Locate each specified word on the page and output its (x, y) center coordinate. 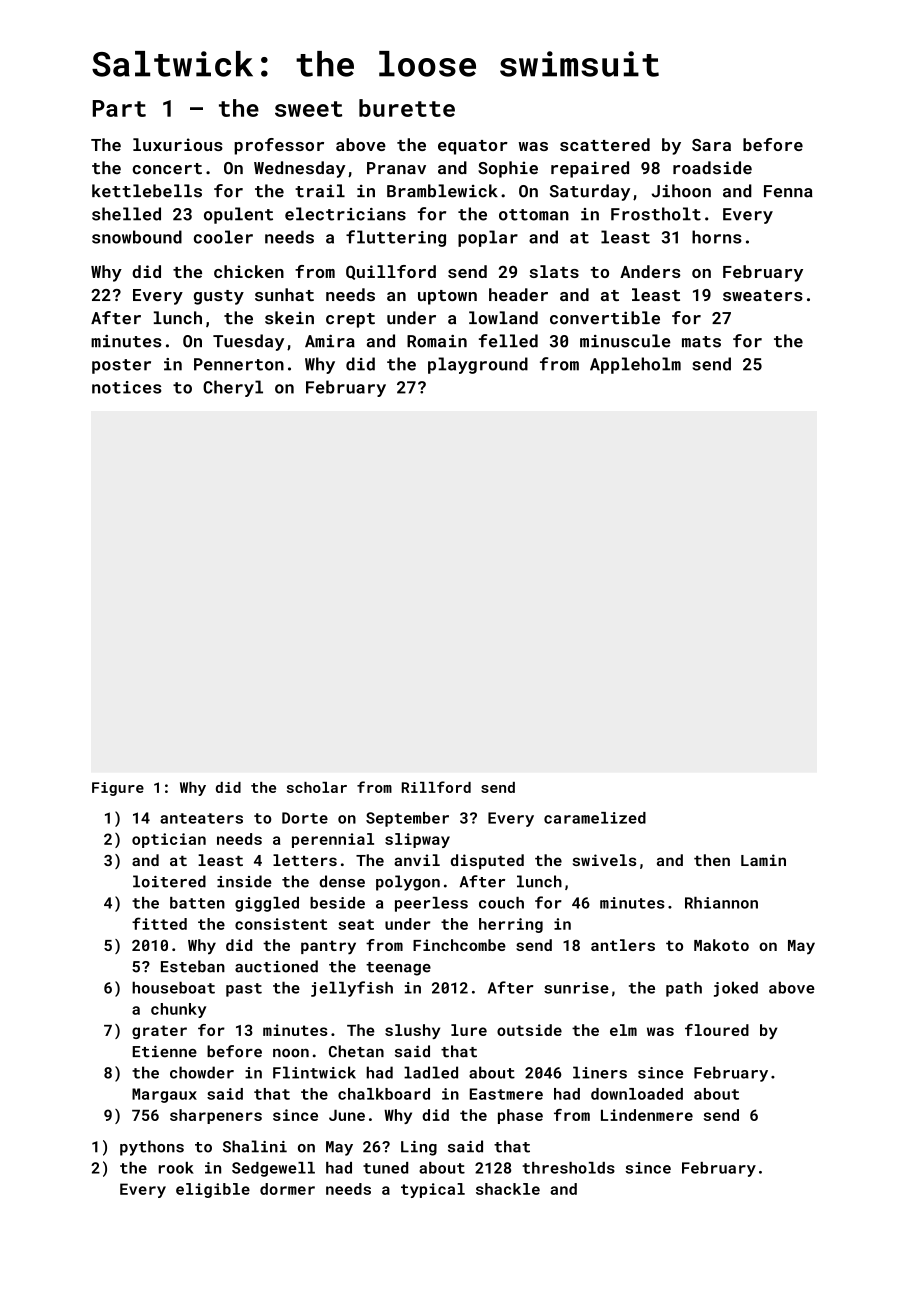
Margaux (164, 1095)
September (407, 819)
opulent (238, 215)
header (518, 294)
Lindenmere (647, 1115)
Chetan (356, 1051)
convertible (605, 318)
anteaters (201, 818)
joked (736, 989)
